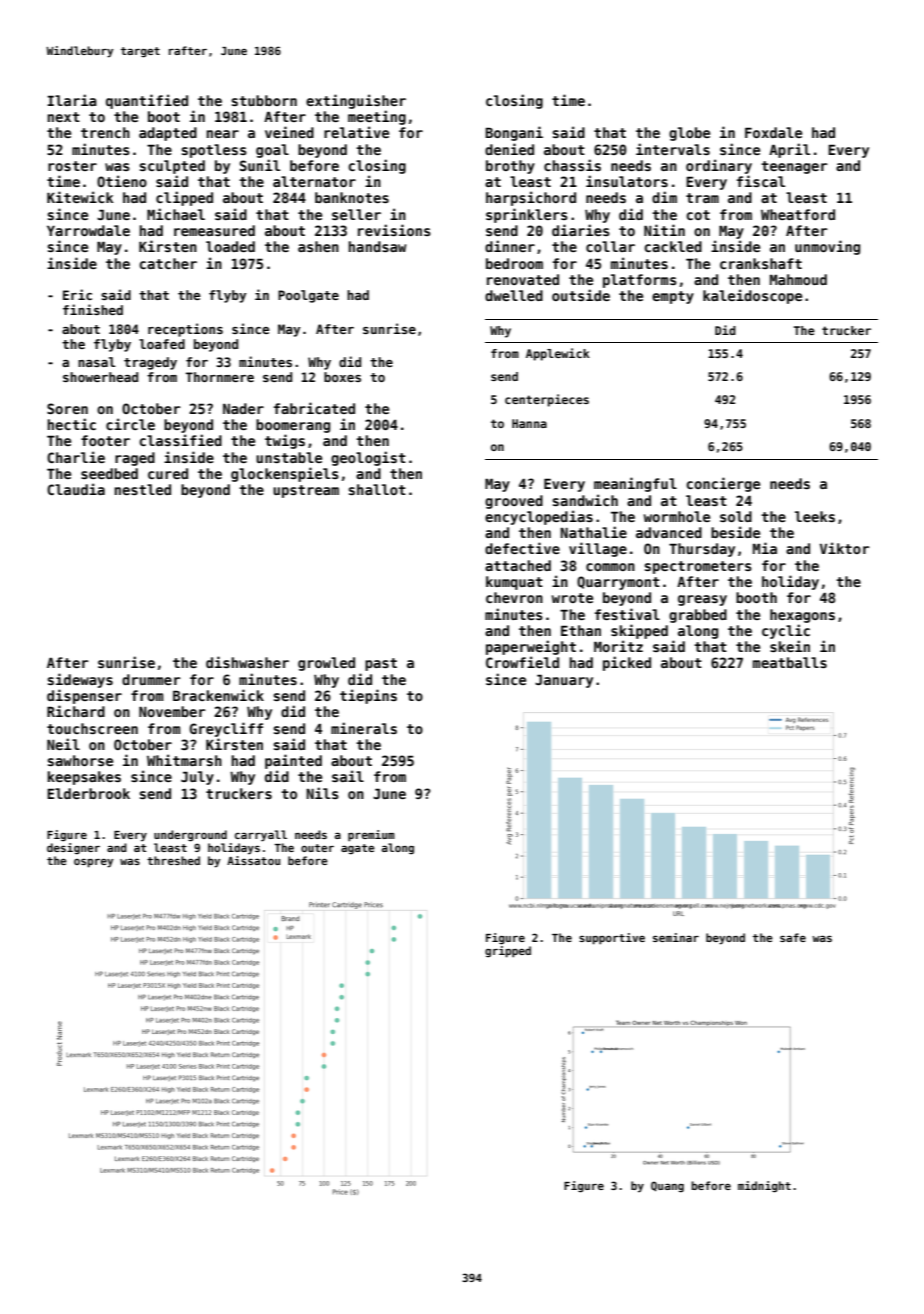  What do you see at coordinates (72, 100) in the image?
I see `Ilaria` at bounding box center [72, 100].
